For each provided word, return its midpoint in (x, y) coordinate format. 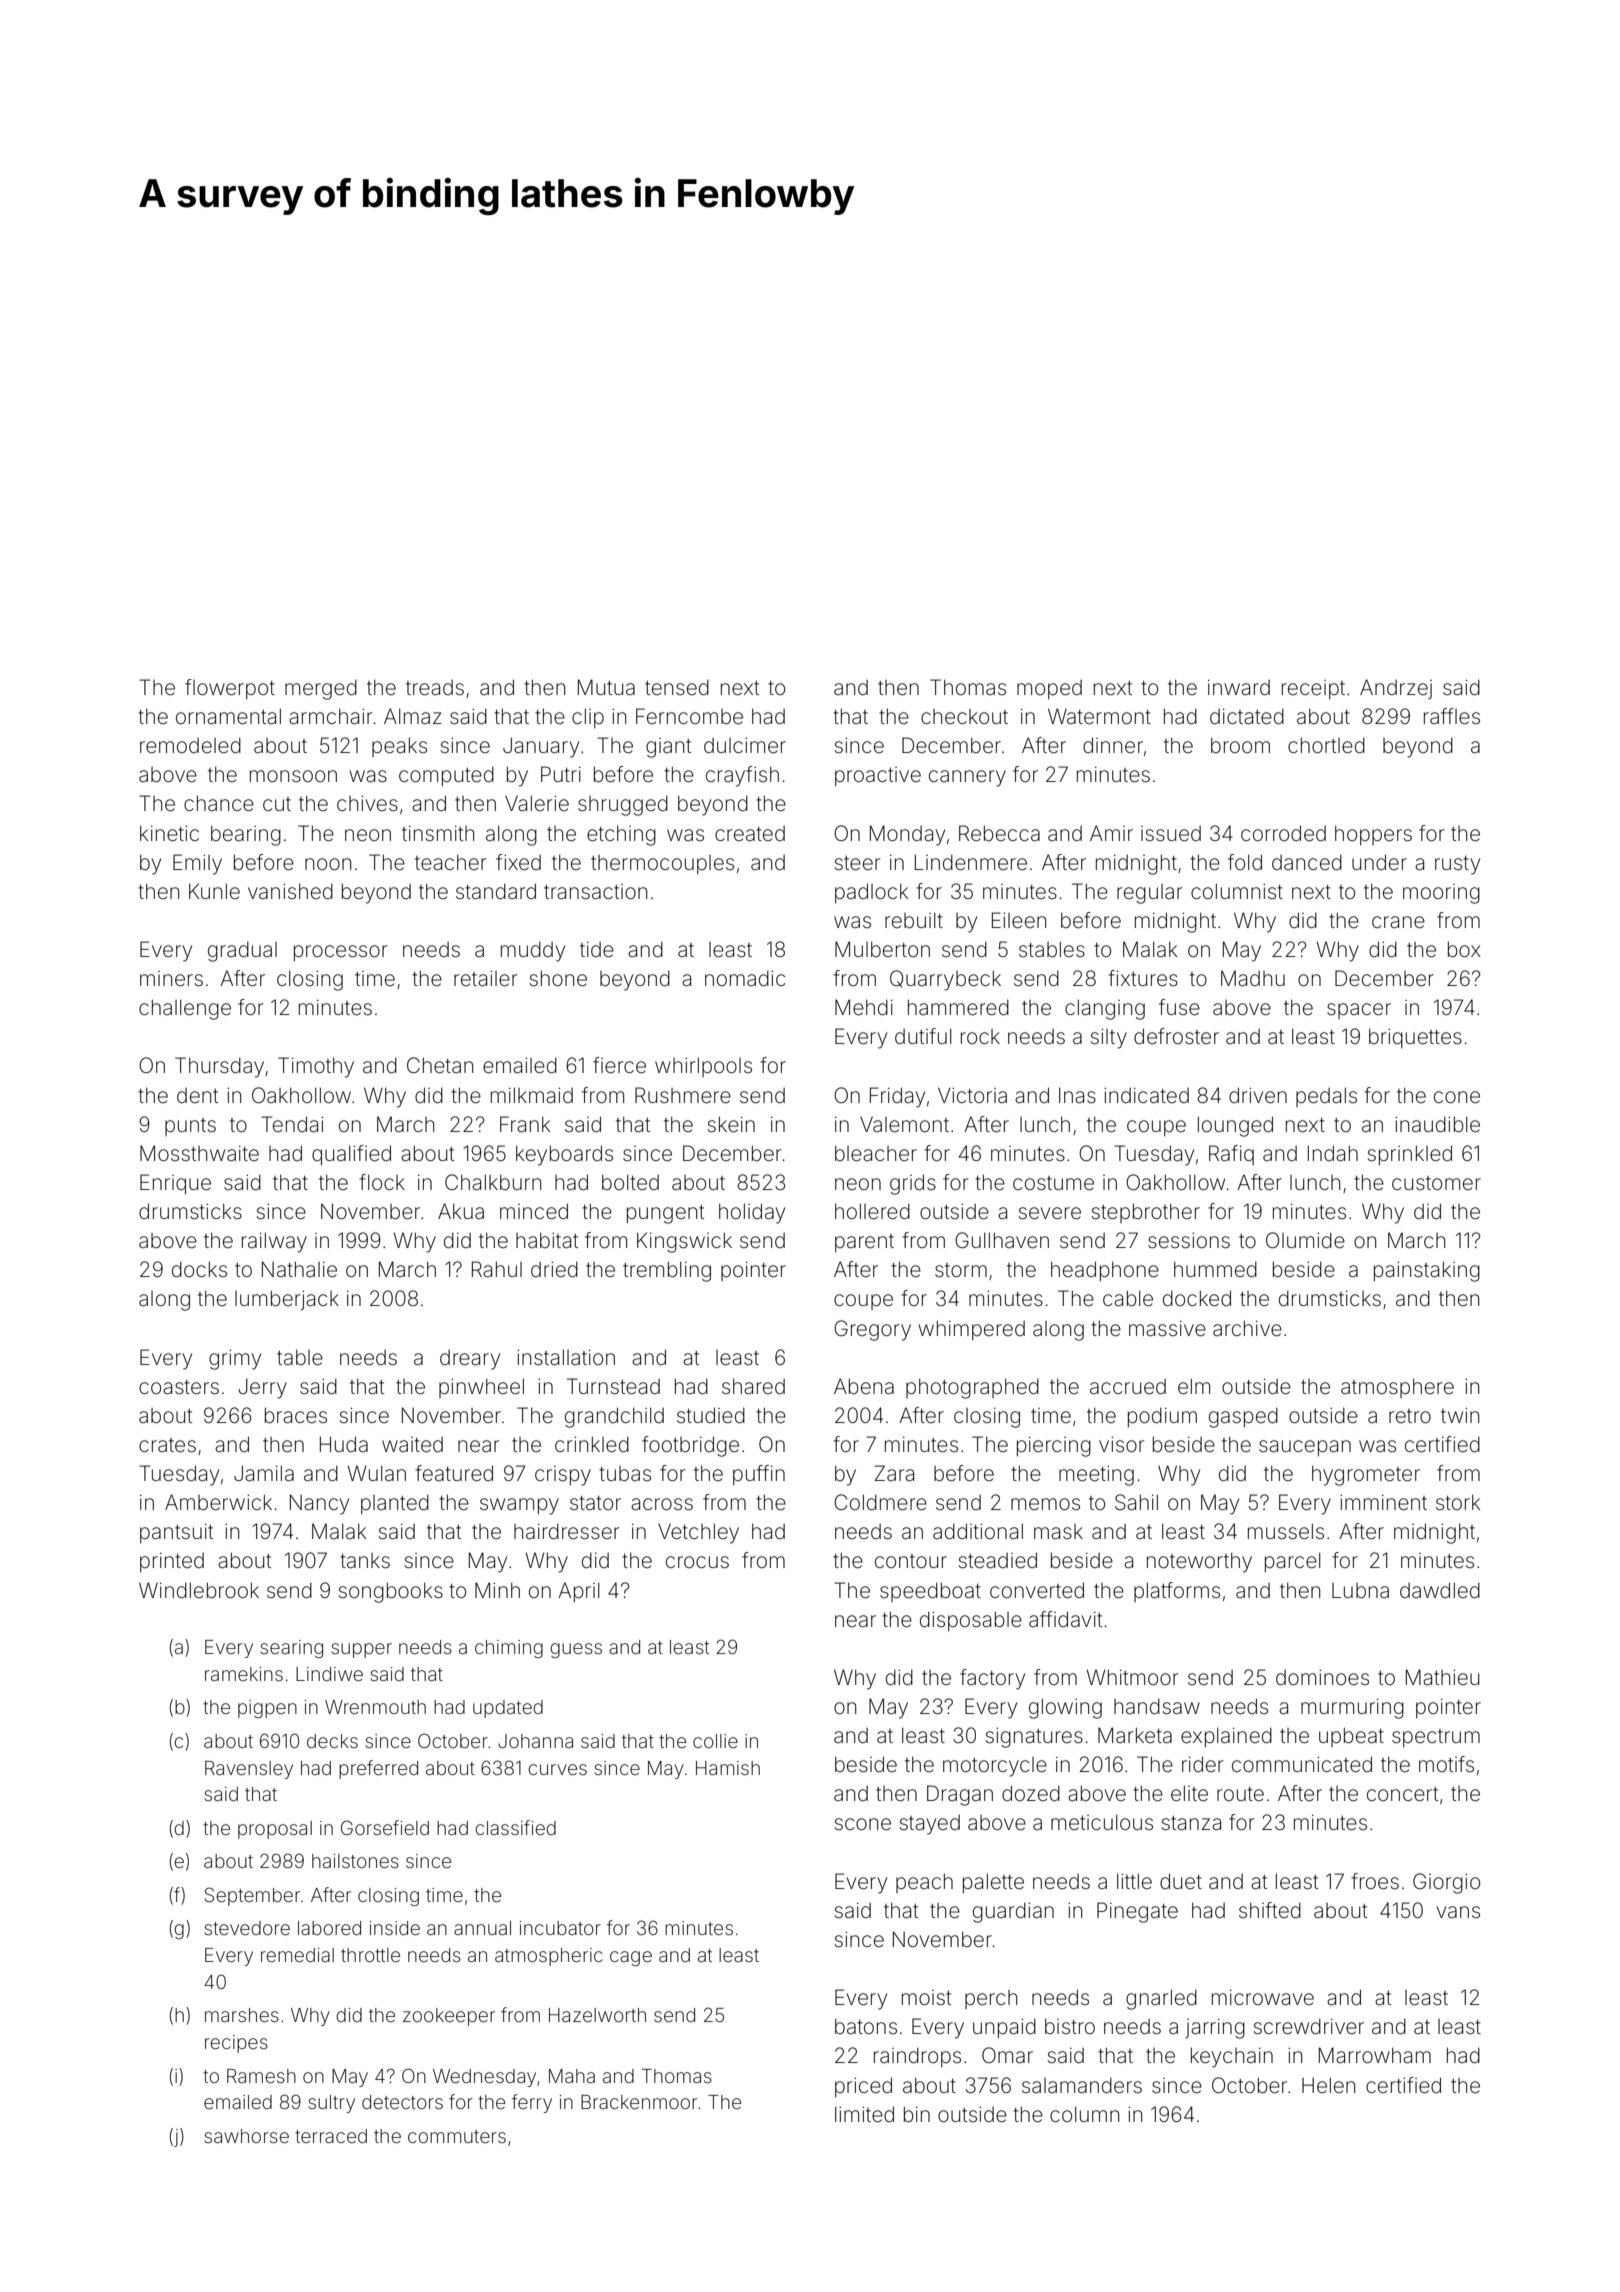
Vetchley (698, 1533)
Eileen (1019, 920)
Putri (561, 774)
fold (1245, 862)
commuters (457, 2136)
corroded (1283, 833)
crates (167, 1445)
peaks (399, 747)
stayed (930, 1825)
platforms (1177, 1592)
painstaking (1427, 1271)
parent (864, 1243)
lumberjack (287, 1300)
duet (1181, 1881)
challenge (185, 1009)
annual (482, 1928)
